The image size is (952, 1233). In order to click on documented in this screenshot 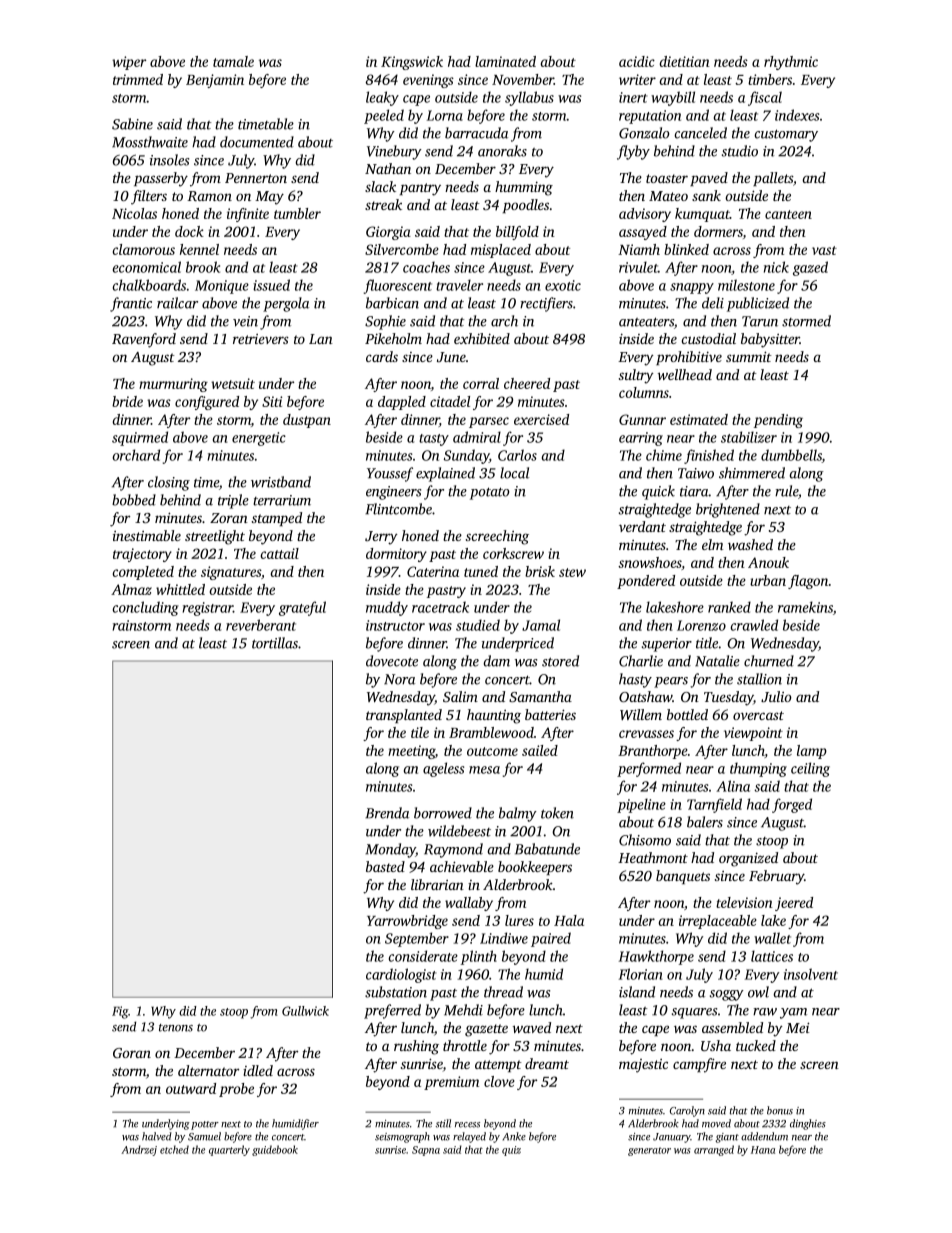, I will do `click(257, 142)`.
